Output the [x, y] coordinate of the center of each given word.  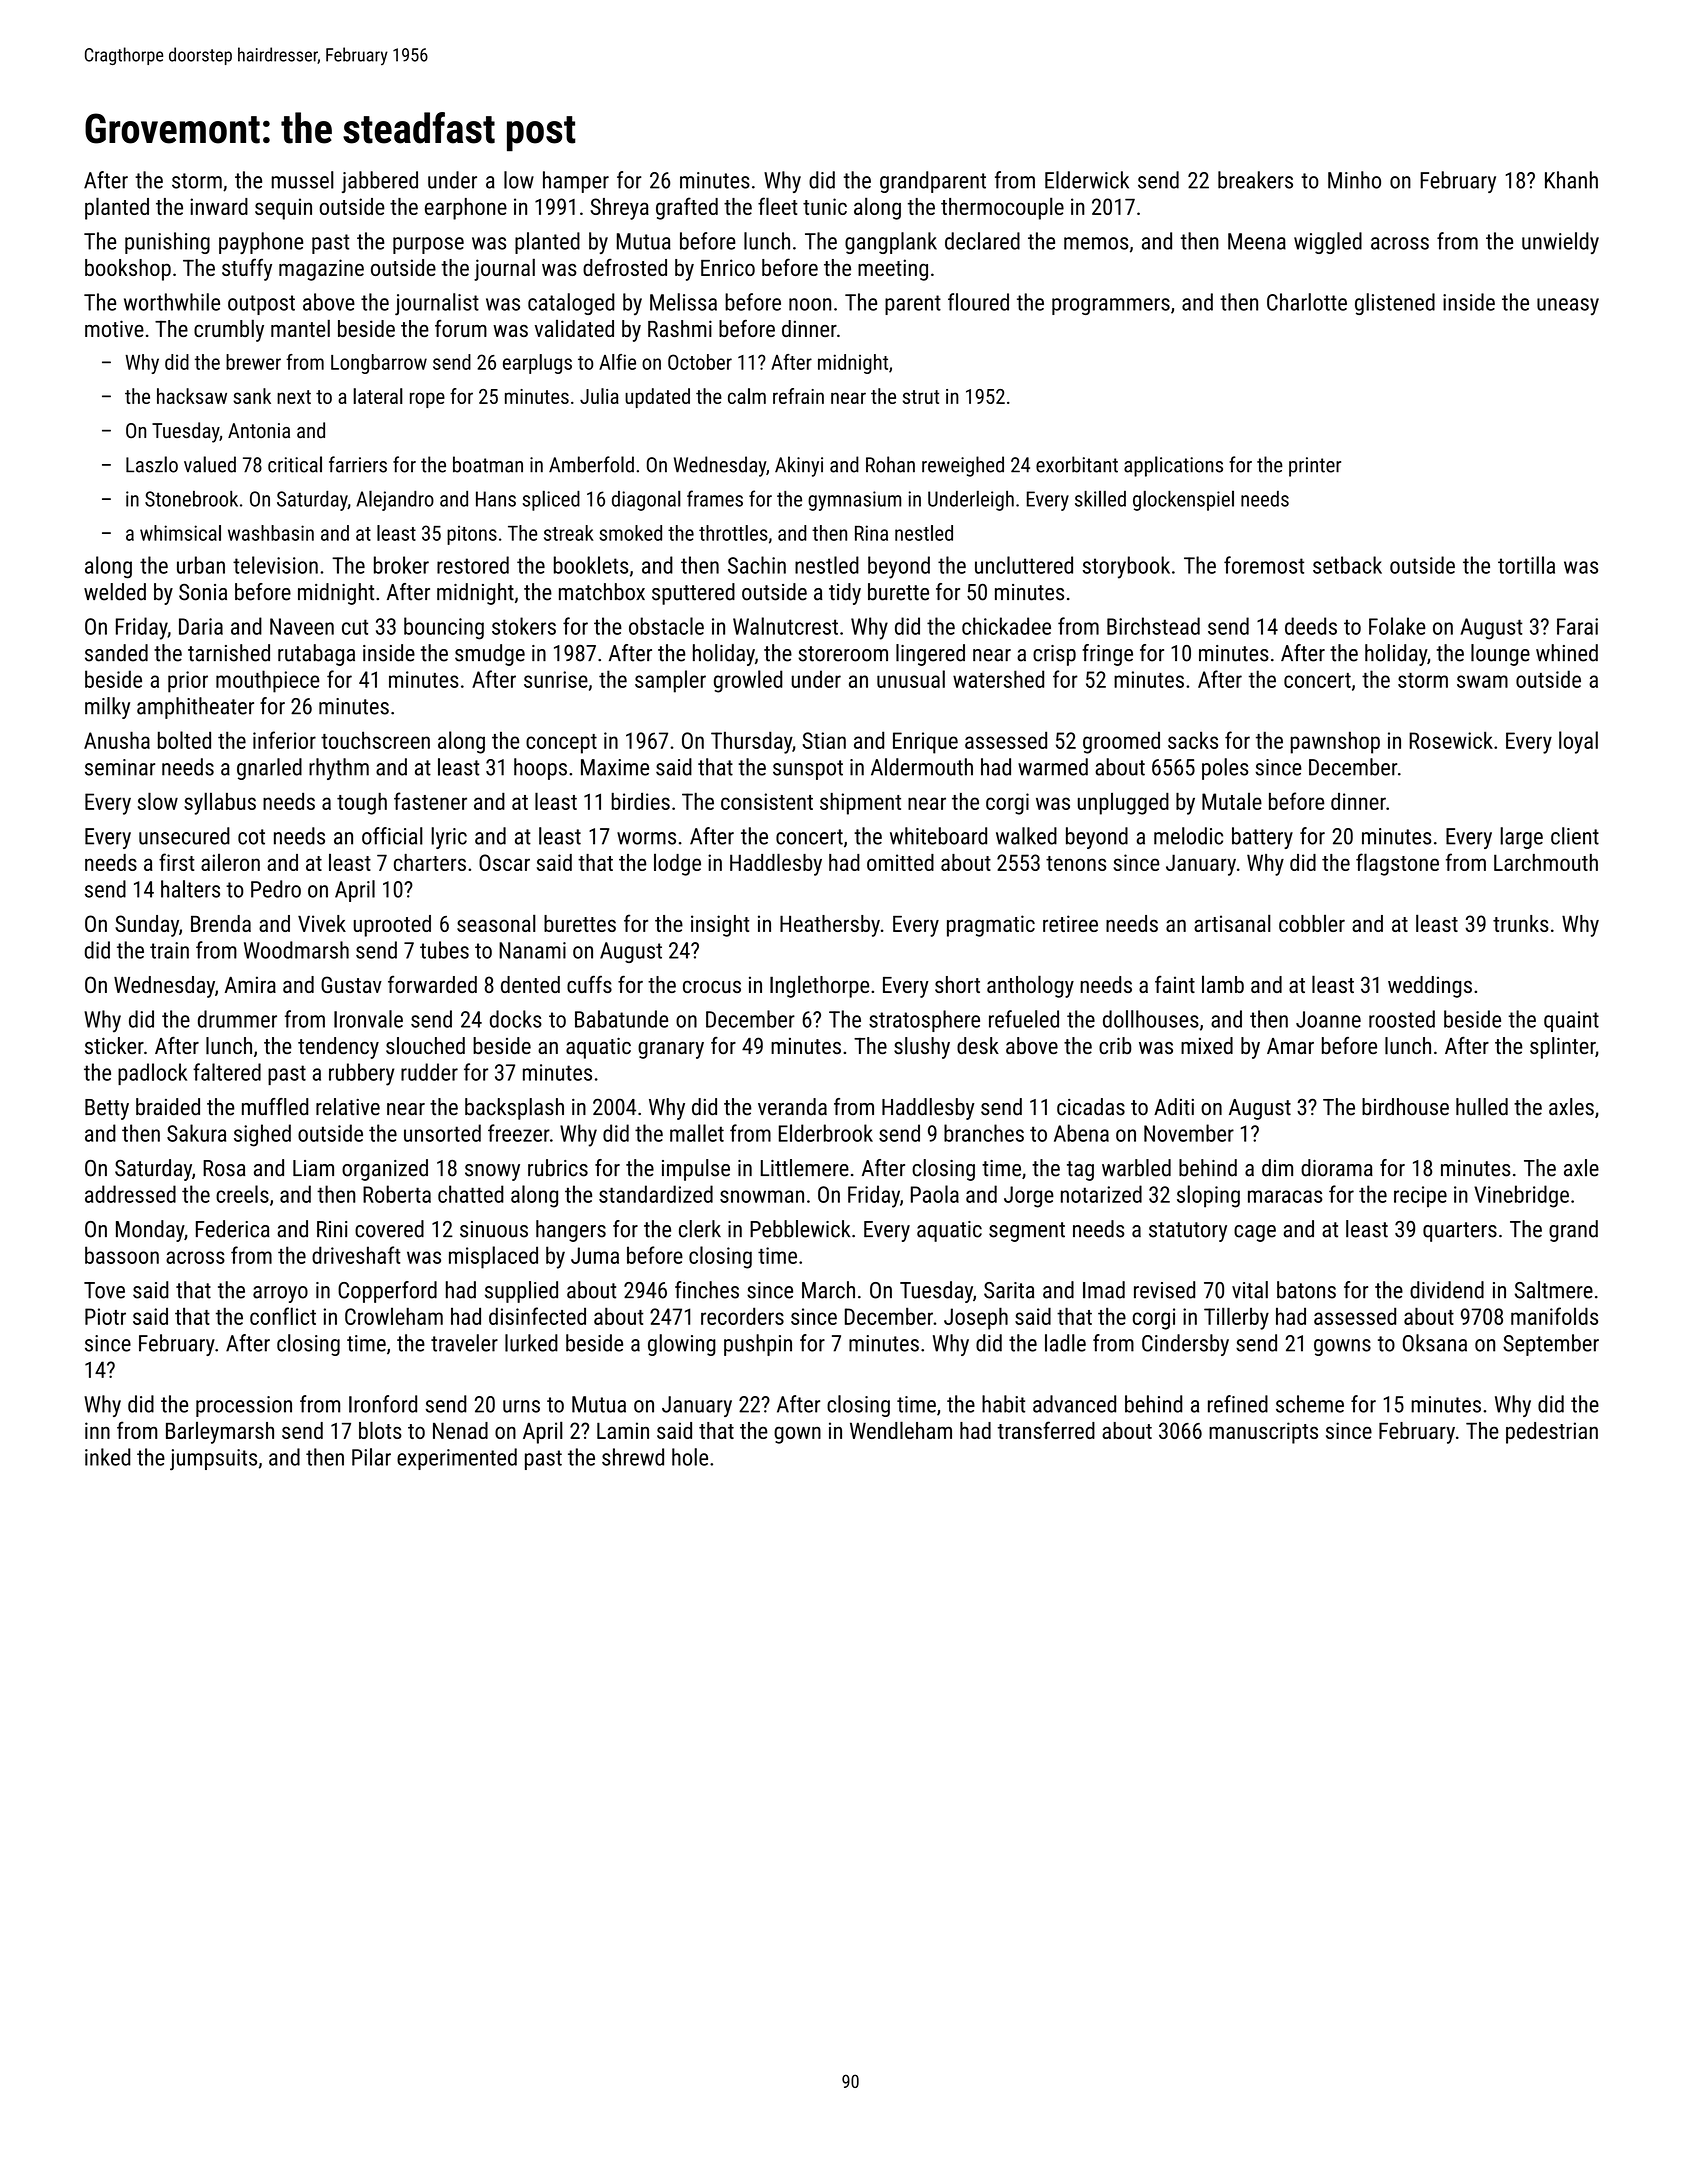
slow [158, 801]
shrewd [633, 1457]
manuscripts [1263, 1433]
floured [978, 302]
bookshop [128, 270]
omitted [900, 862]
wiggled [1328, 243]
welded [115, 592]
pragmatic [991, 926]
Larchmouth [1546, 862]
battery [1262, 838]
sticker [114, 1045]
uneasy [1568, 306]
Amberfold [591, 464]
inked [108, 1457]
